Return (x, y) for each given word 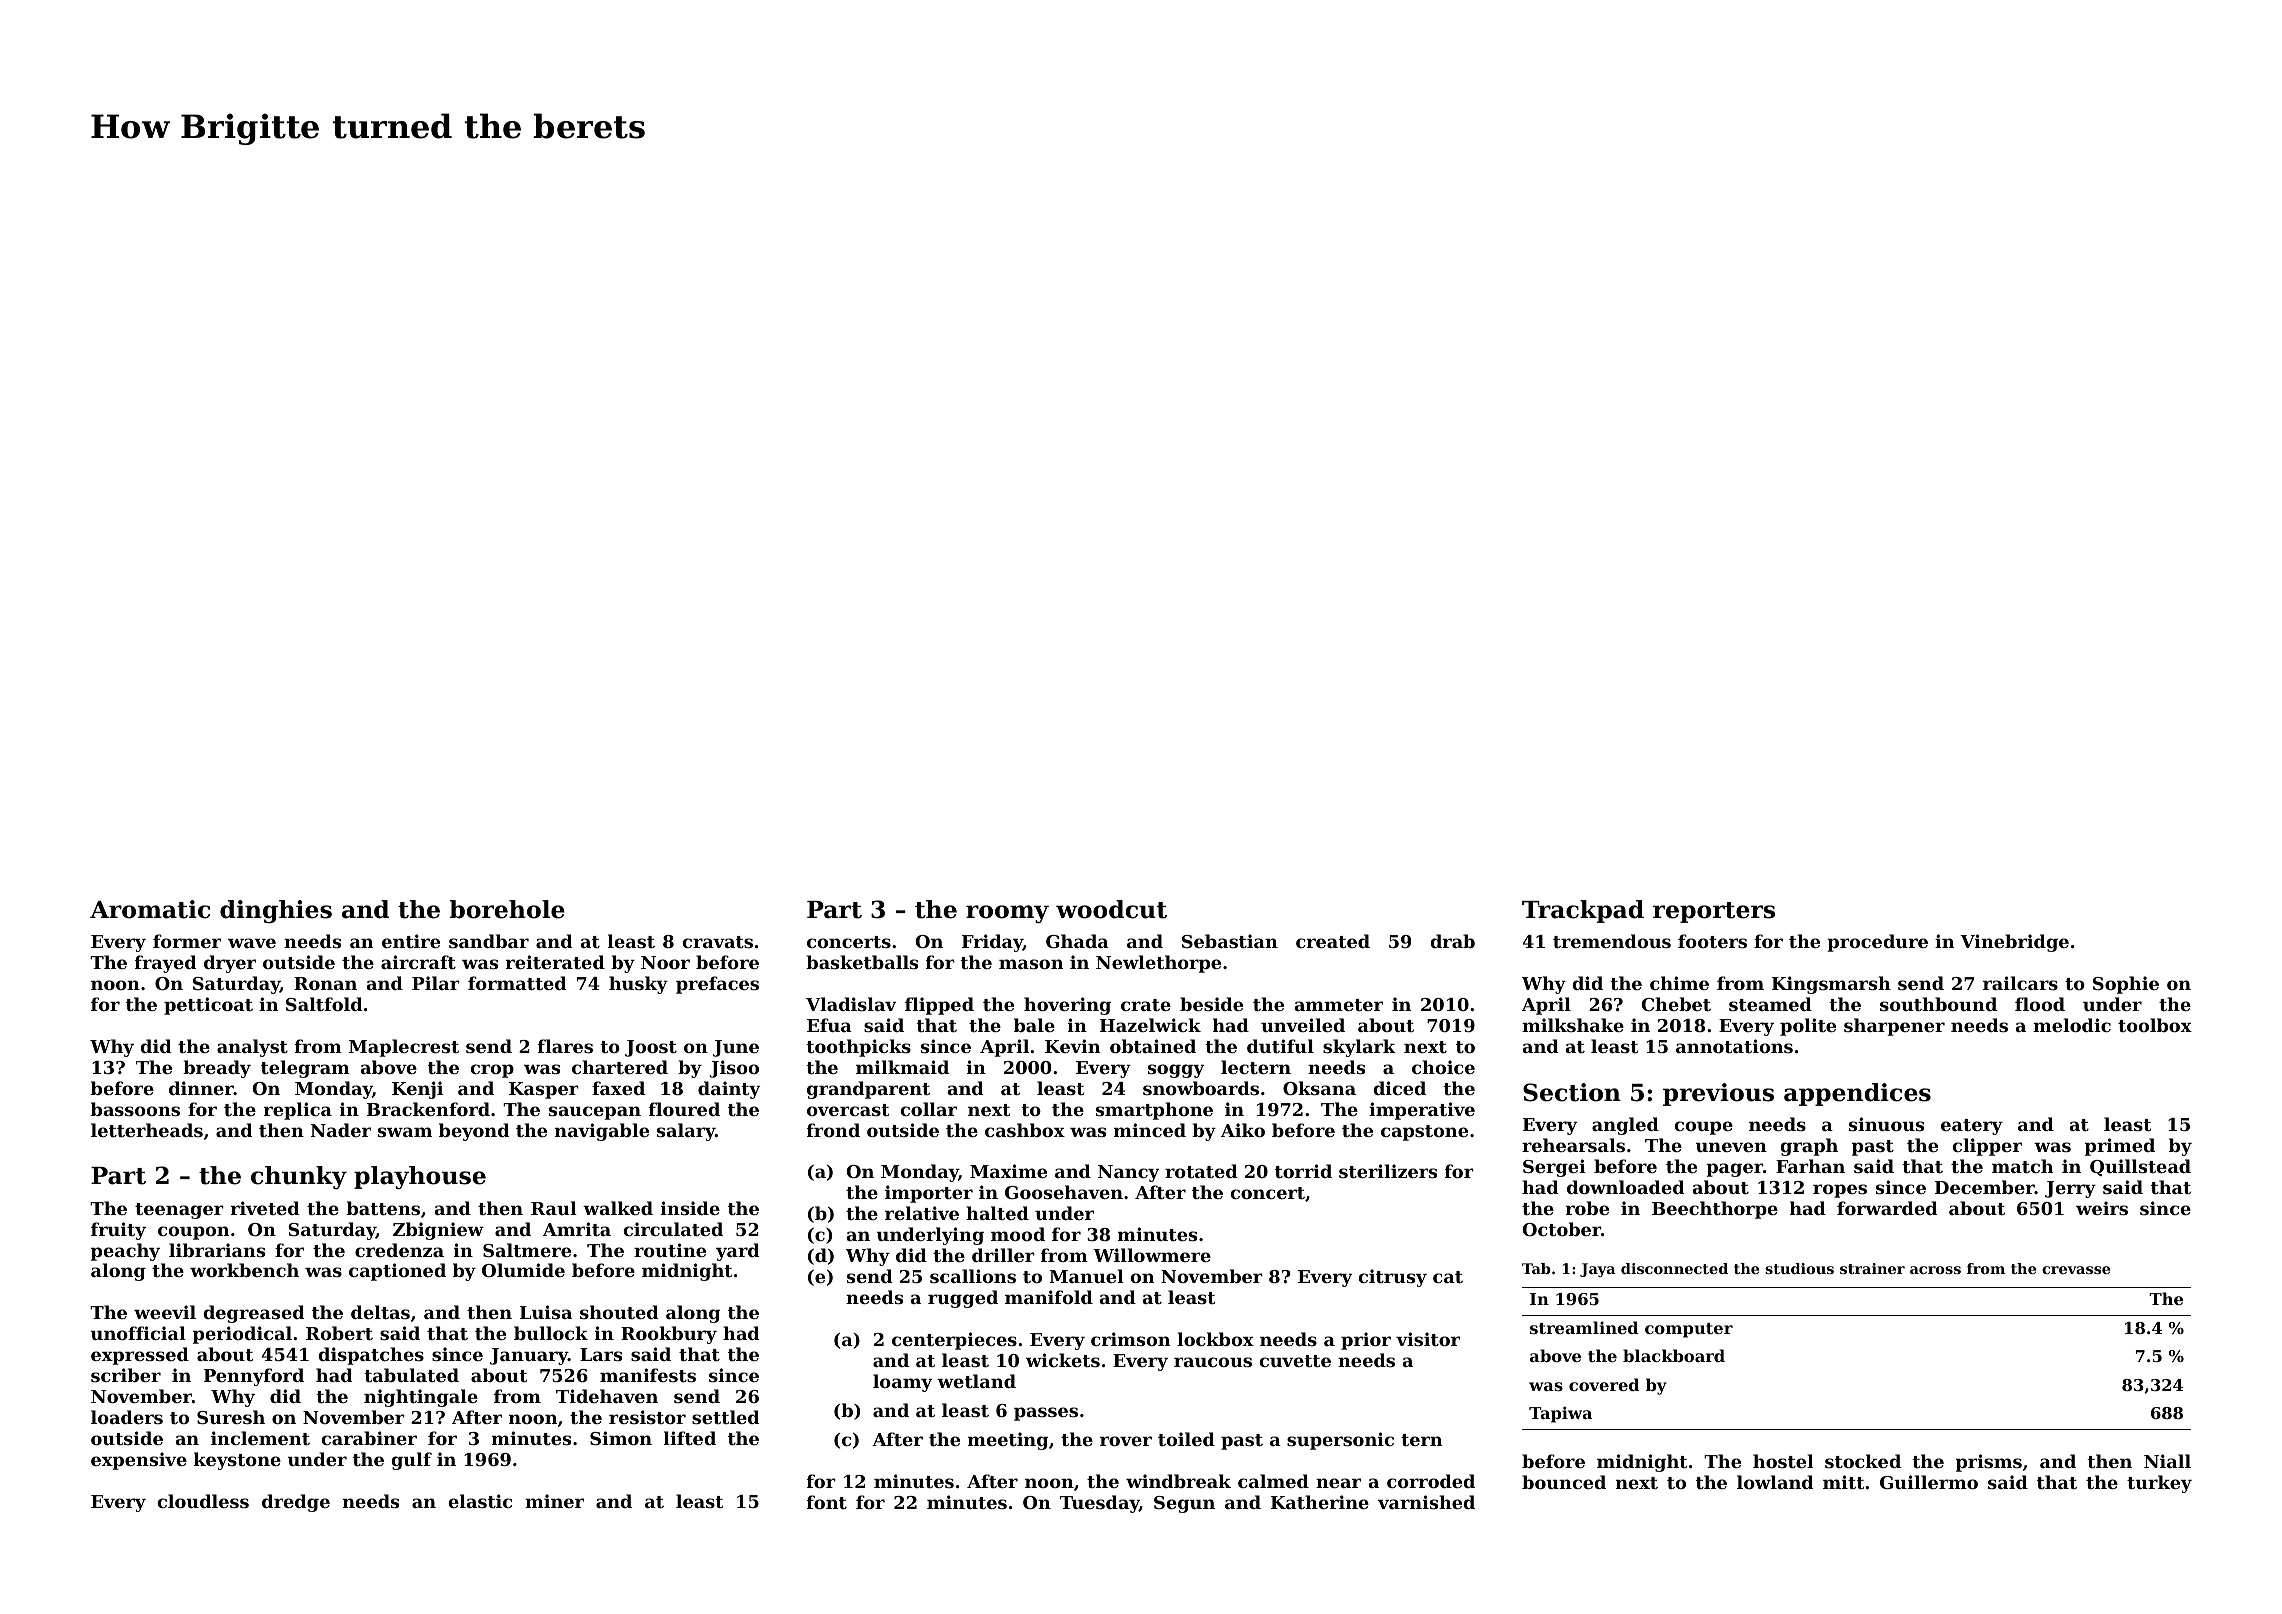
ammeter (1339, 1005)
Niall (2167, 1461)
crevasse (2076, 1270)
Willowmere (1152, 1255)
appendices (1857, 1094)
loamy (902, 1383)
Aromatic (150, 909)
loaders (127, 1417)
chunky (299, 1177)
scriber (126, 1375)
